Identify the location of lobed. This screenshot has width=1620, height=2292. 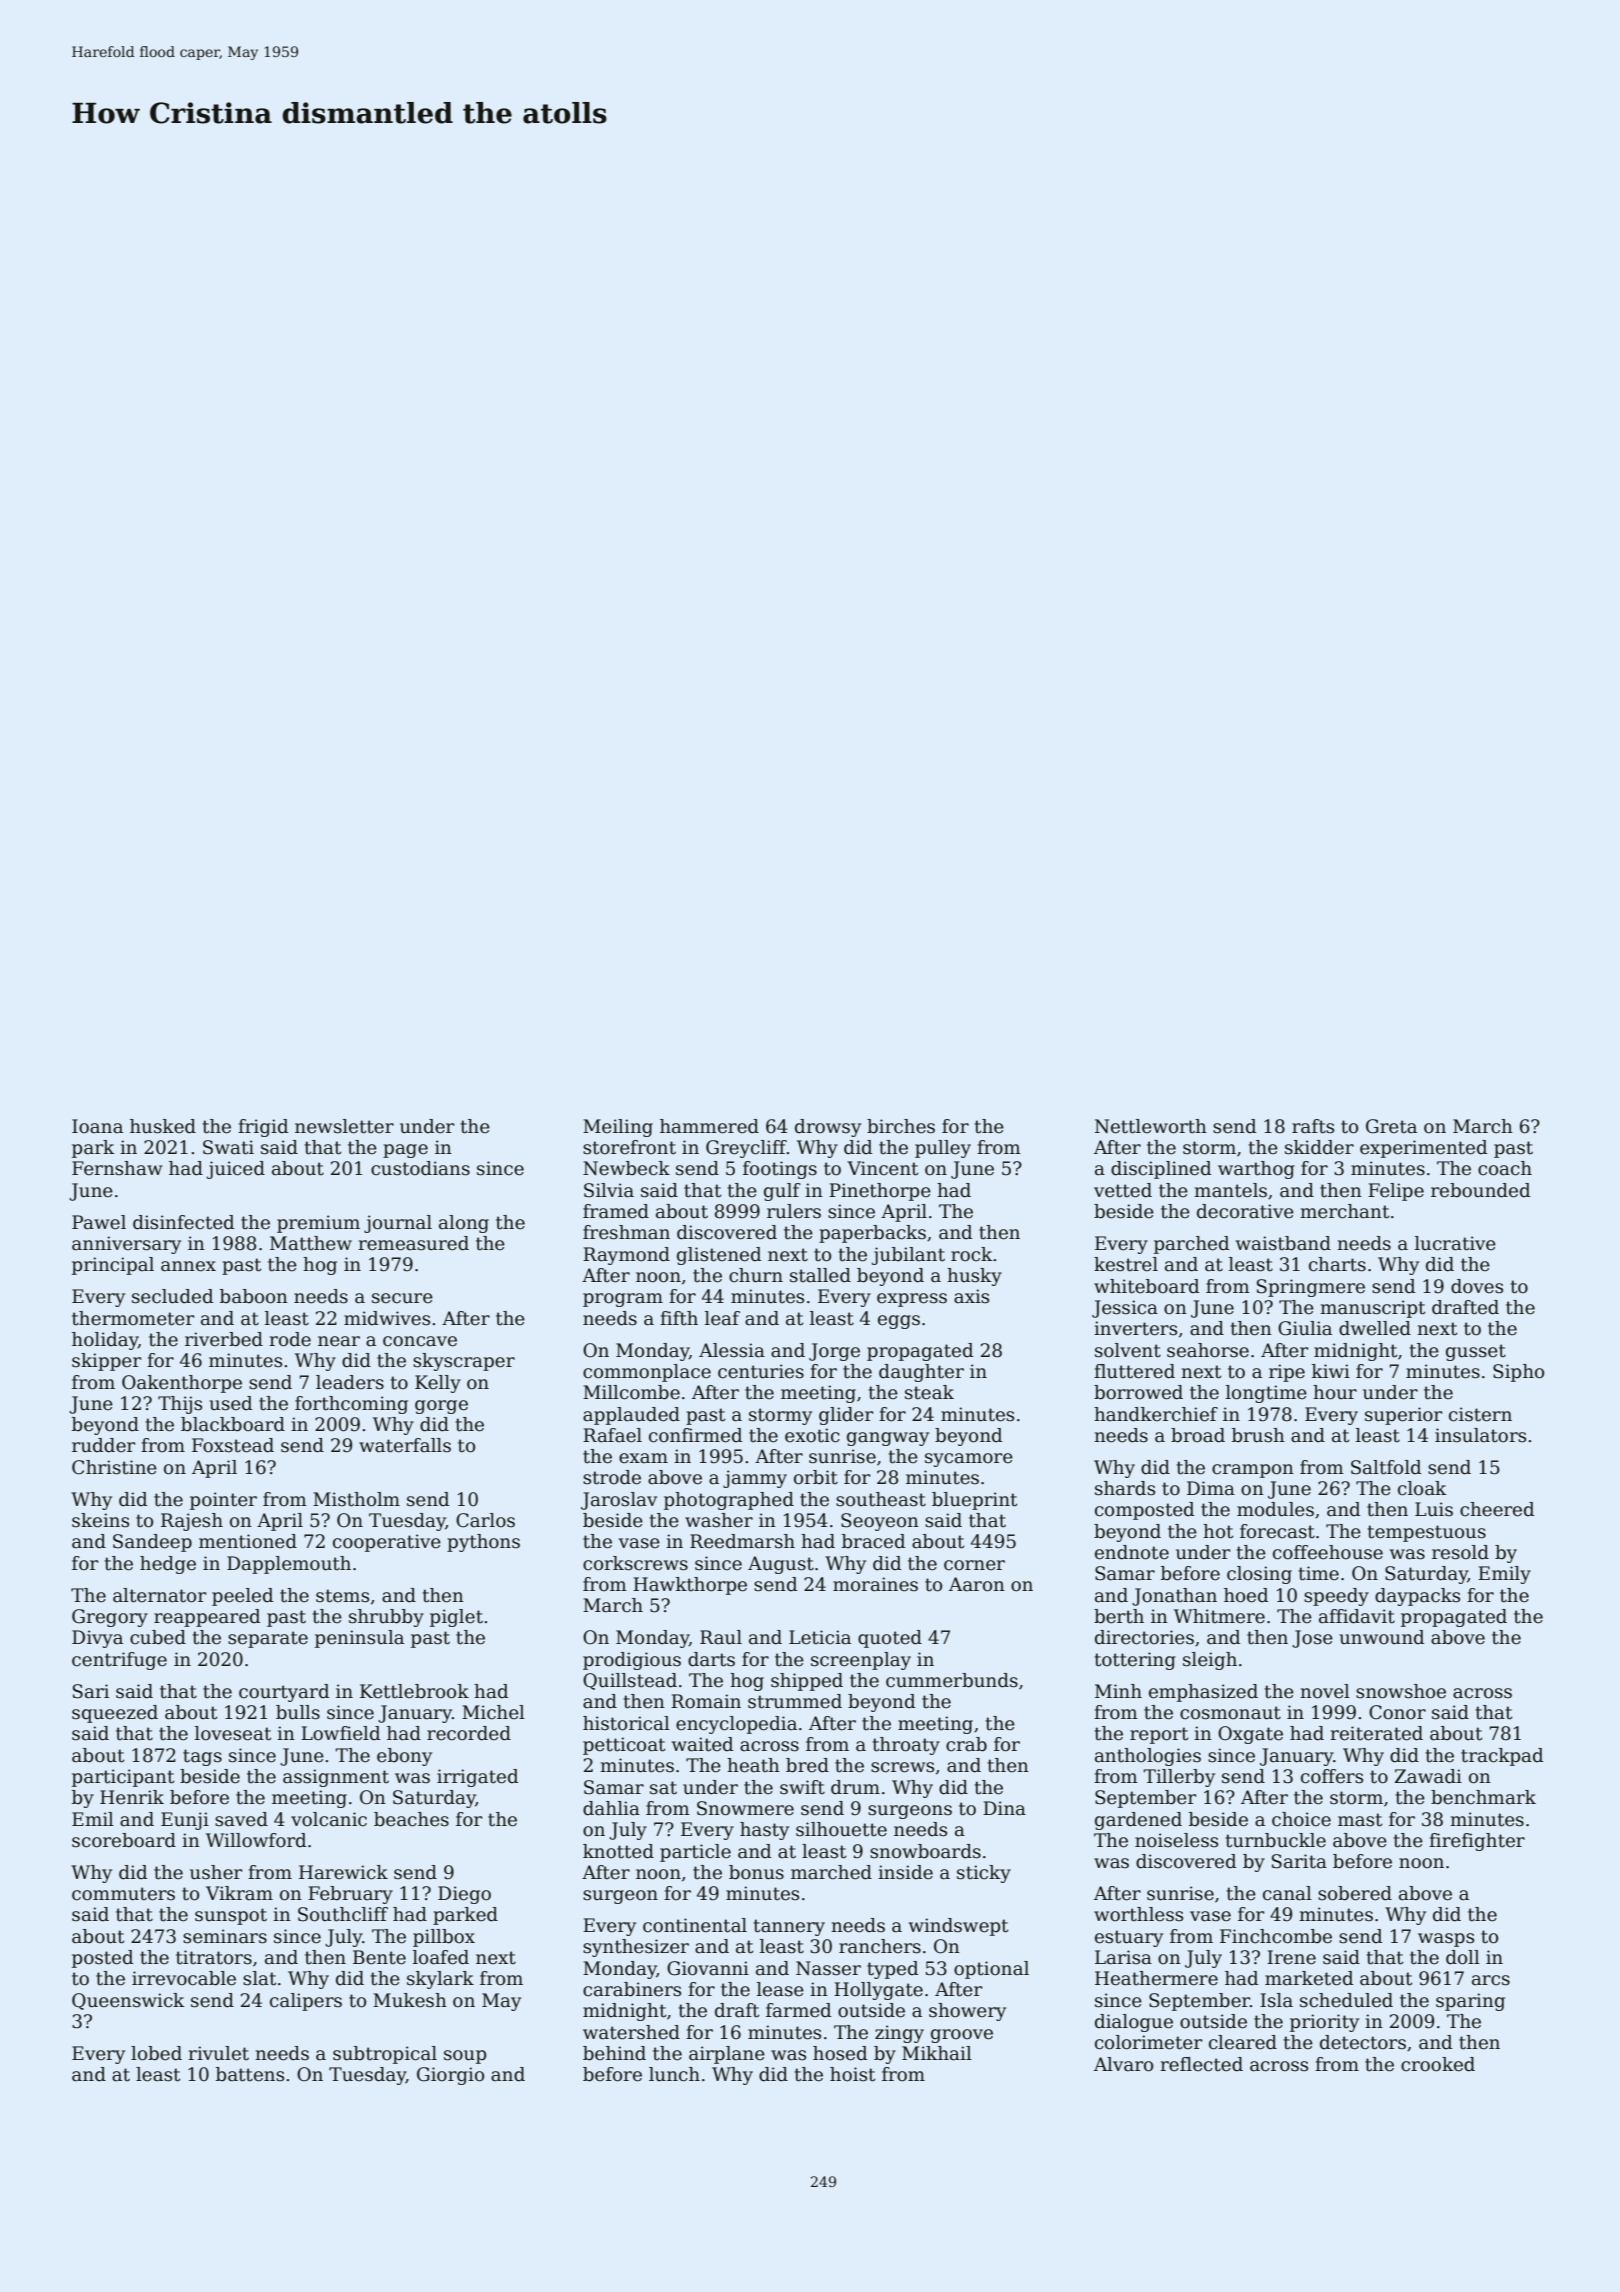
(156, 2053).
